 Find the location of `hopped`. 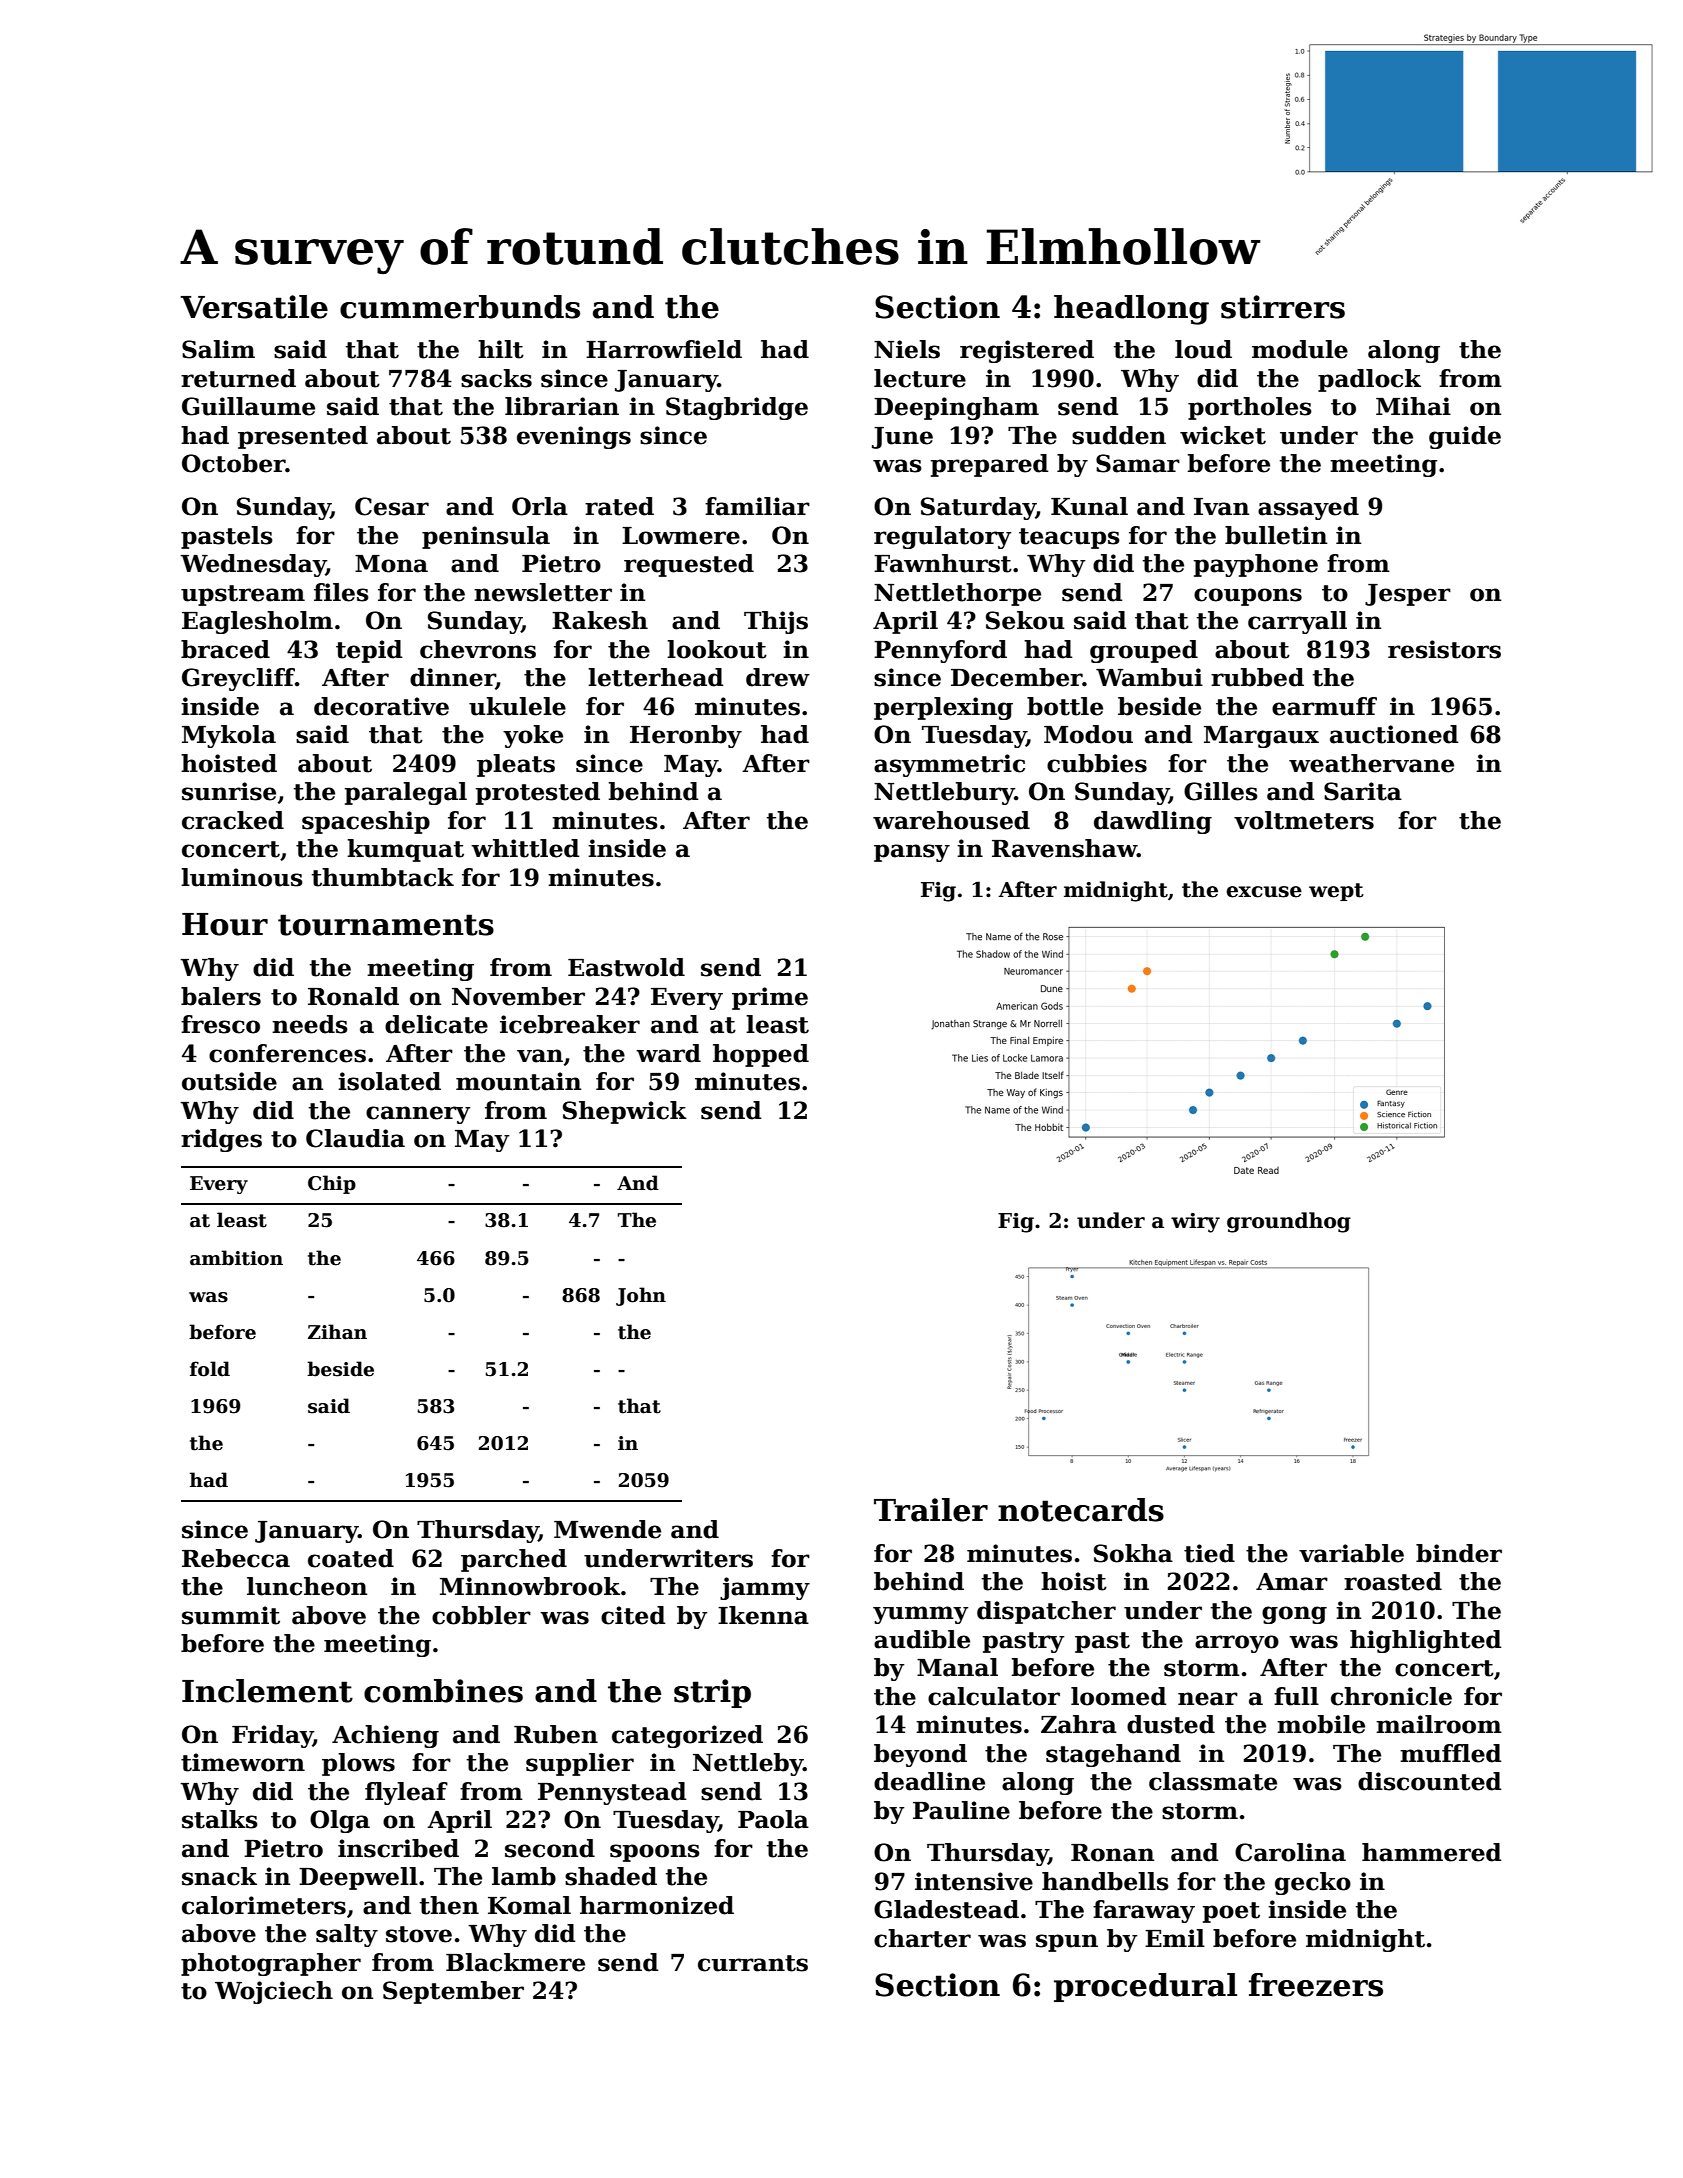

hopped is located at coordinates (761, 1055).
